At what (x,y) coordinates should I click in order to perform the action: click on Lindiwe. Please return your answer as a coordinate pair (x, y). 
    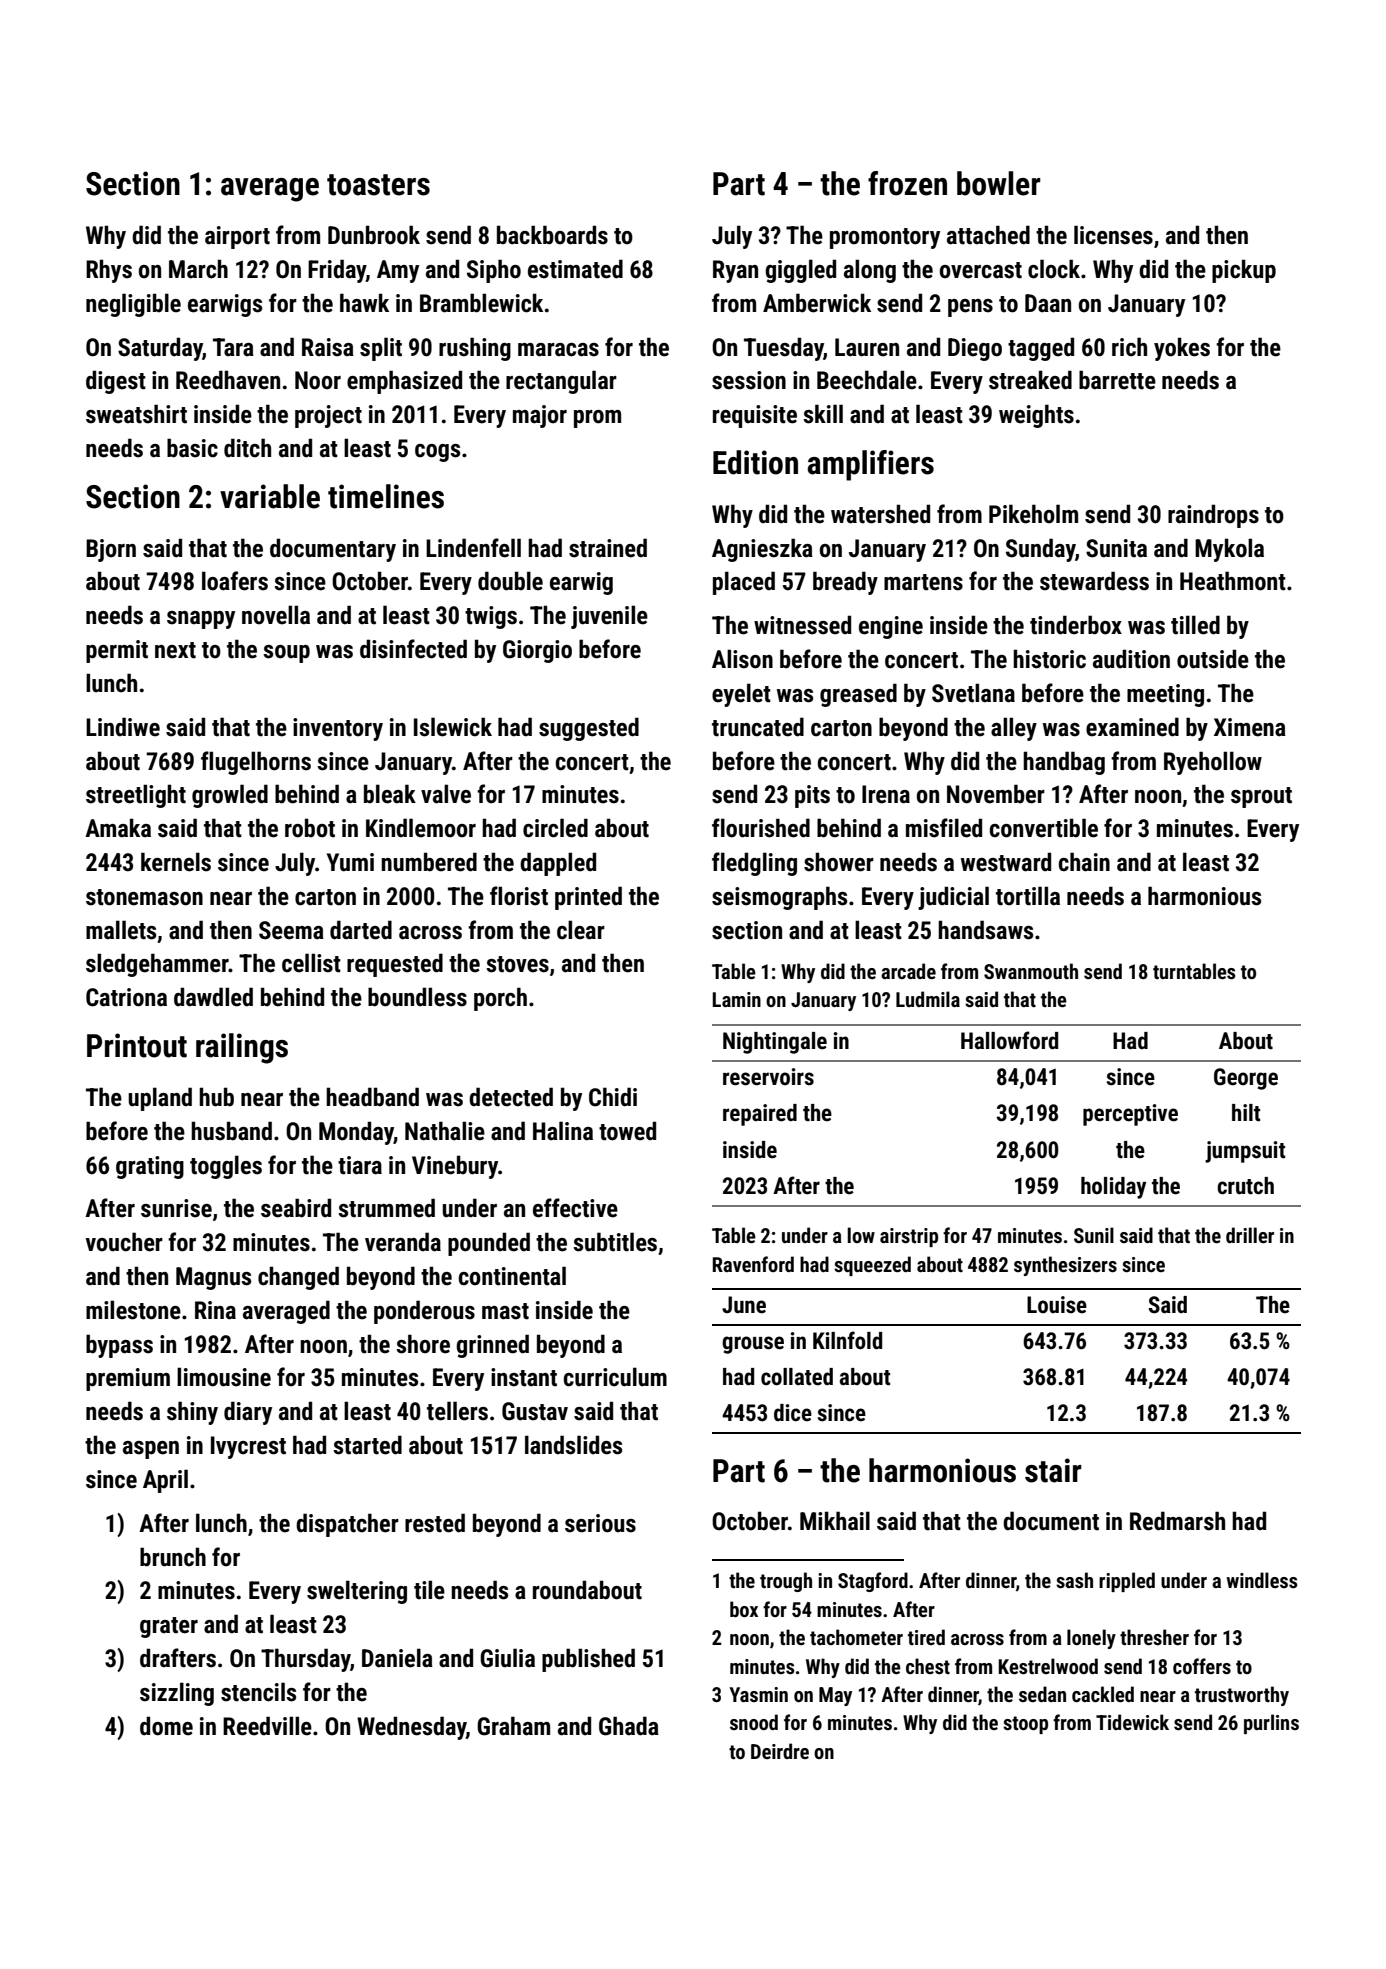
    Looking at the image, I should click on (123, 727).
